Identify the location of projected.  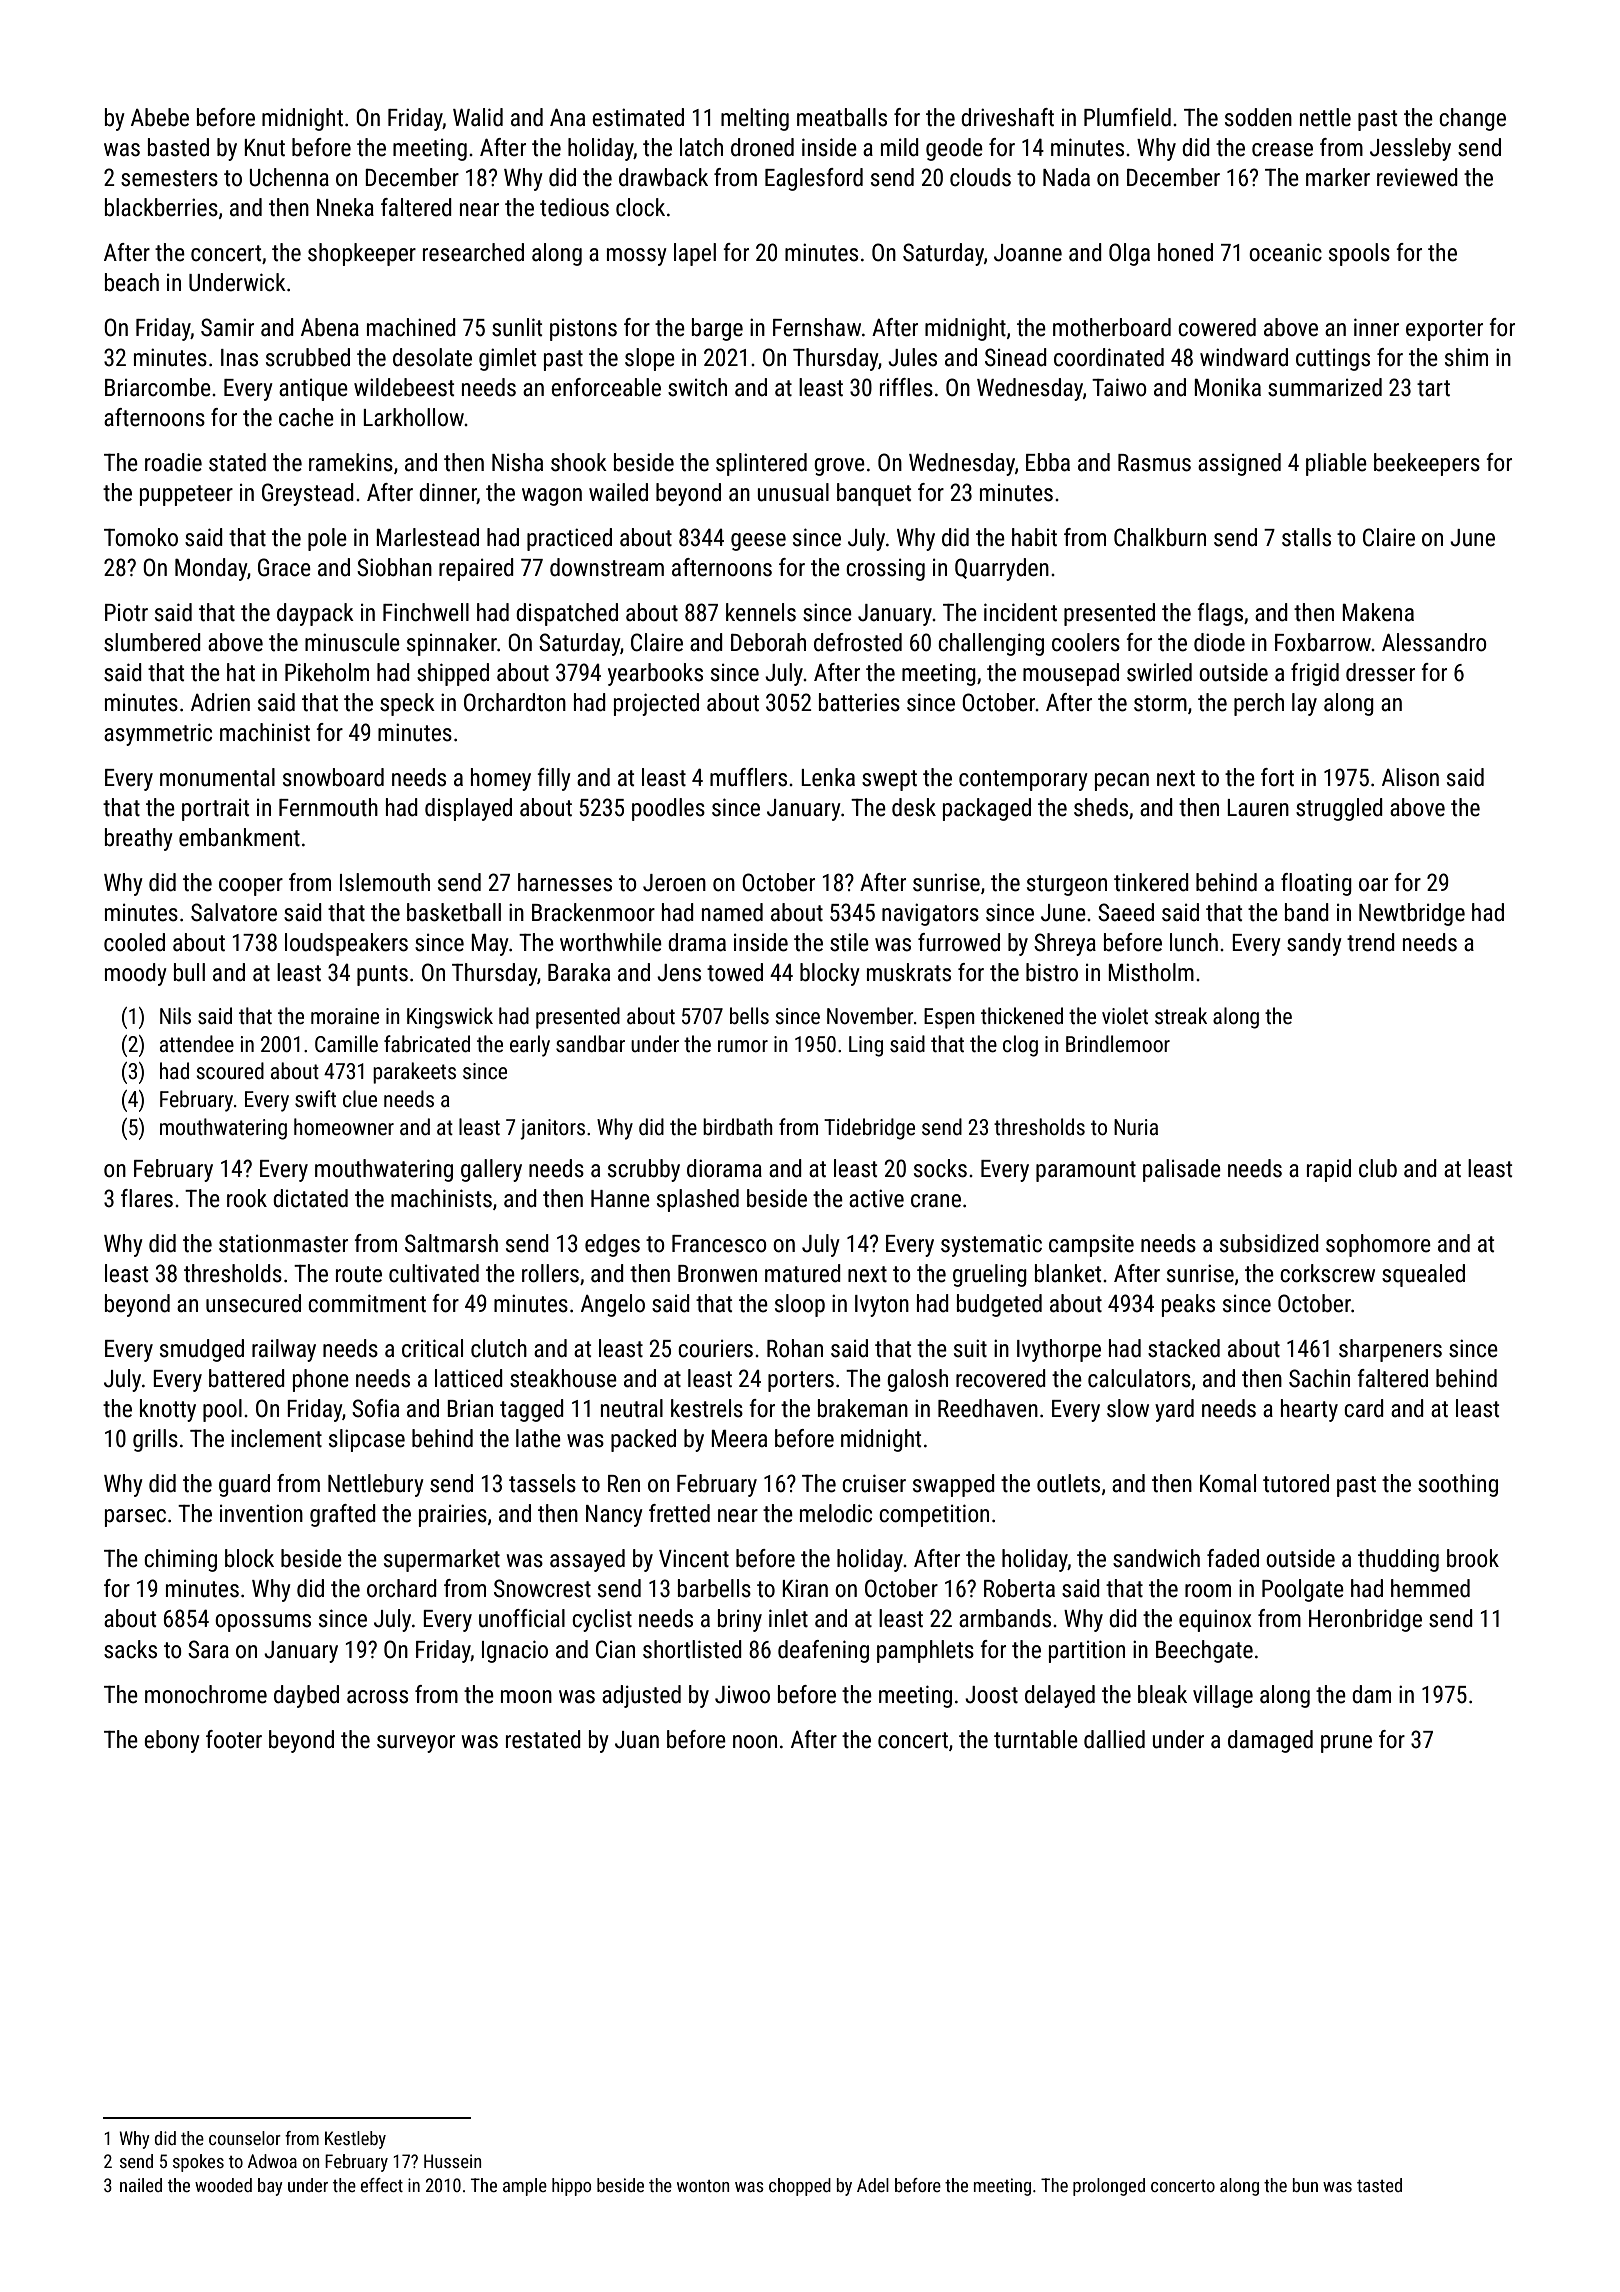
(656, 704).
